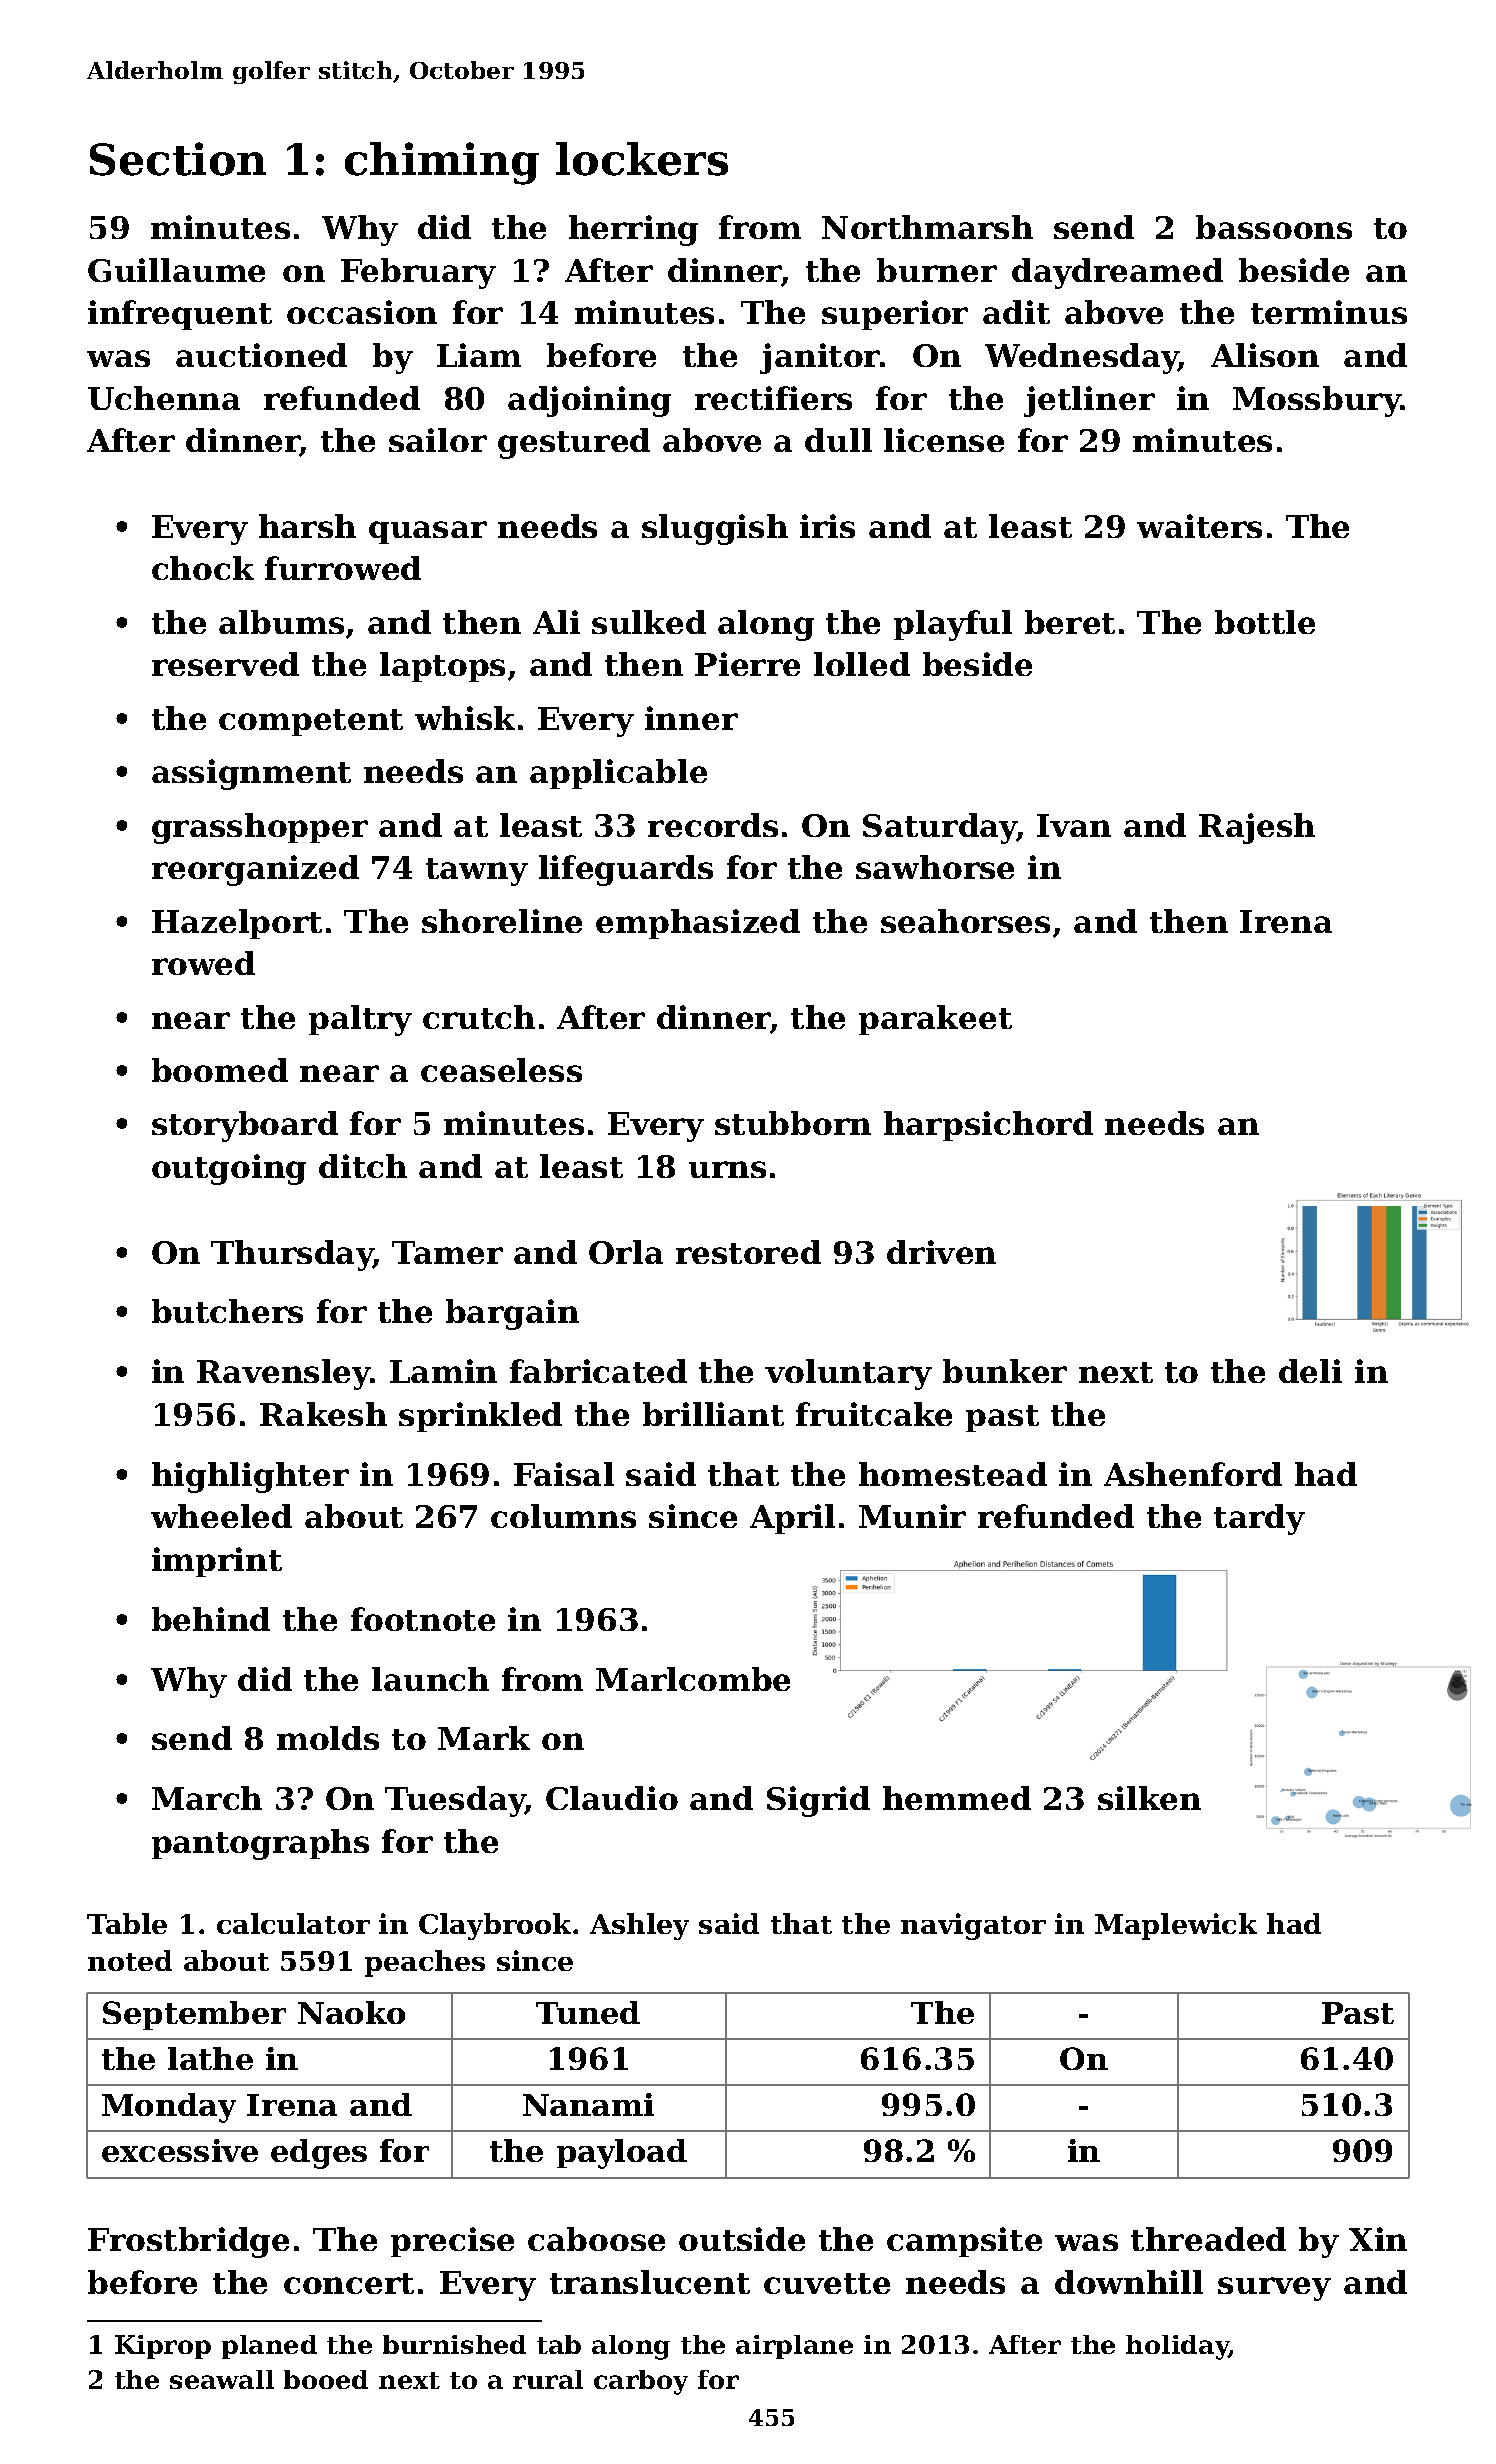 This image has width=1496, height=2464. Describe the element at coordinates (642, 159) in the image. I see `lockers` at that location.
